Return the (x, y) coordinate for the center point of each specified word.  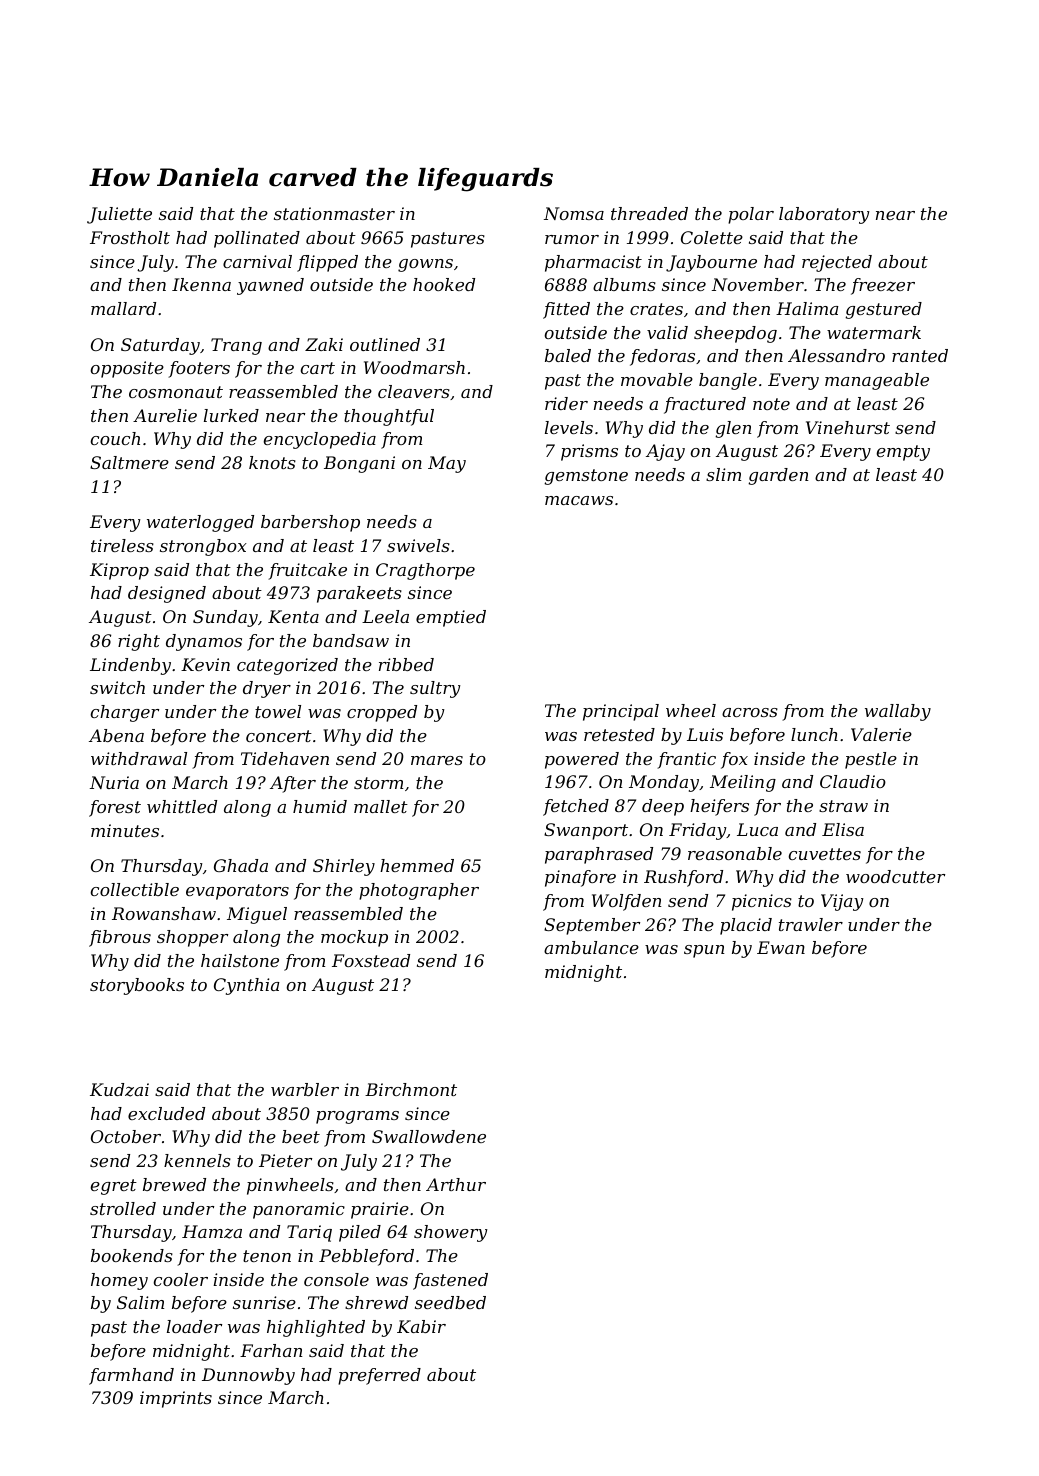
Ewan (781, 947)
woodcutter (895, 876)
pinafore (580, 878)
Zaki (324, 344)
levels (569, 427)
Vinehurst (848, 427)
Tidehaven (285, 758)
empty (903, 453)
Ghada (241, 865)
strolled (123, 1208)
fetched (576, 807)
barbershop (310, 523)
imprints (176, 1399)
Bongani (359, 464)
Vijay (842, 902)
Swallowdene (429, 1136)
